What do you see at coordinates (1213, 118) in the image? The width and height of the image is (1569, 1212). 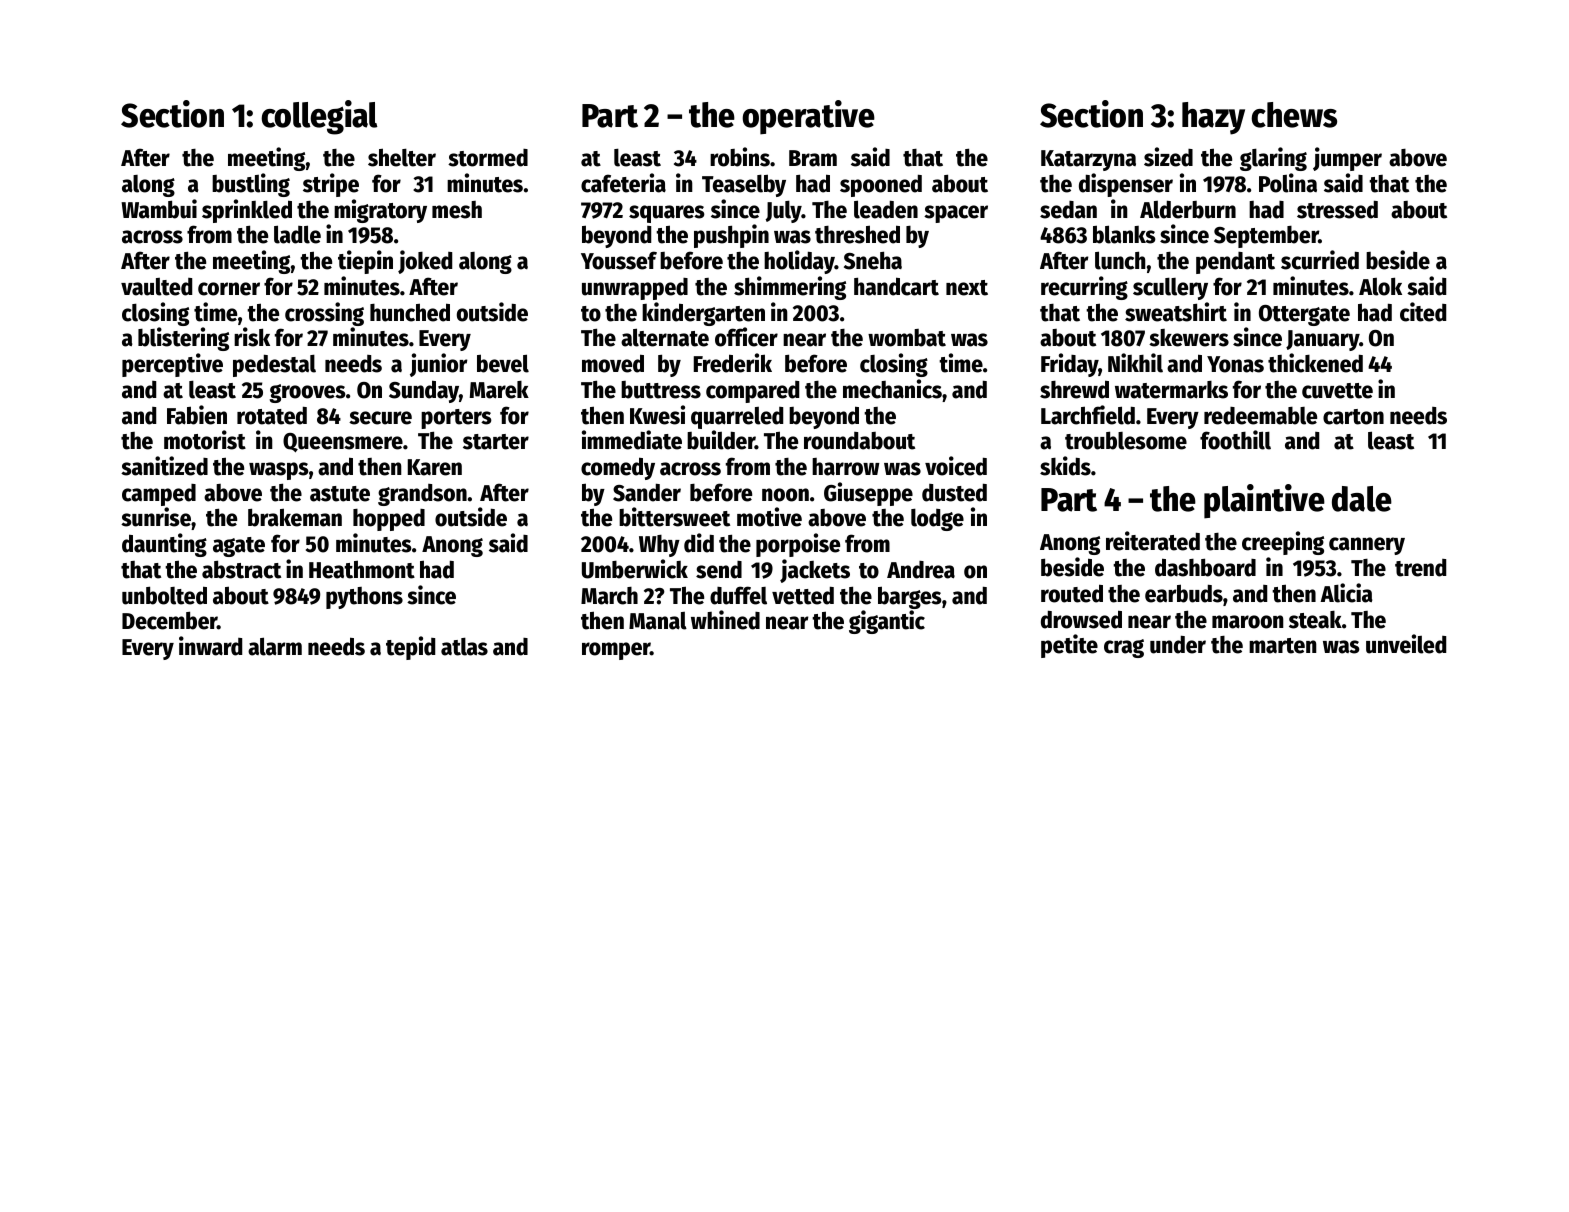 I see `hazy` at bounding box center [1213, 118].
